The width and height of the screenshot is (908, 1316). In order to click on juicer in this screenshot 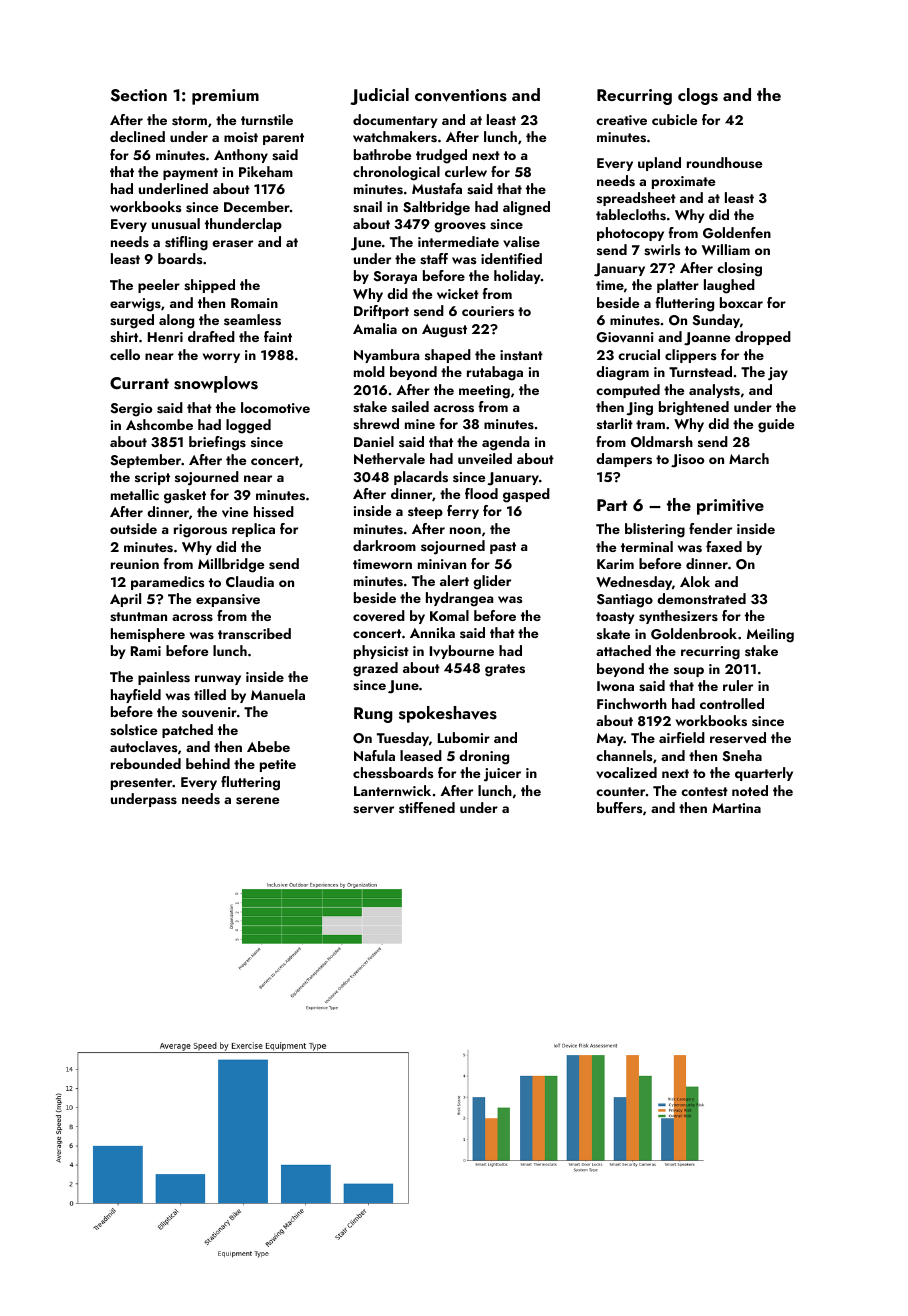, I will do `click(502, 775)`.
